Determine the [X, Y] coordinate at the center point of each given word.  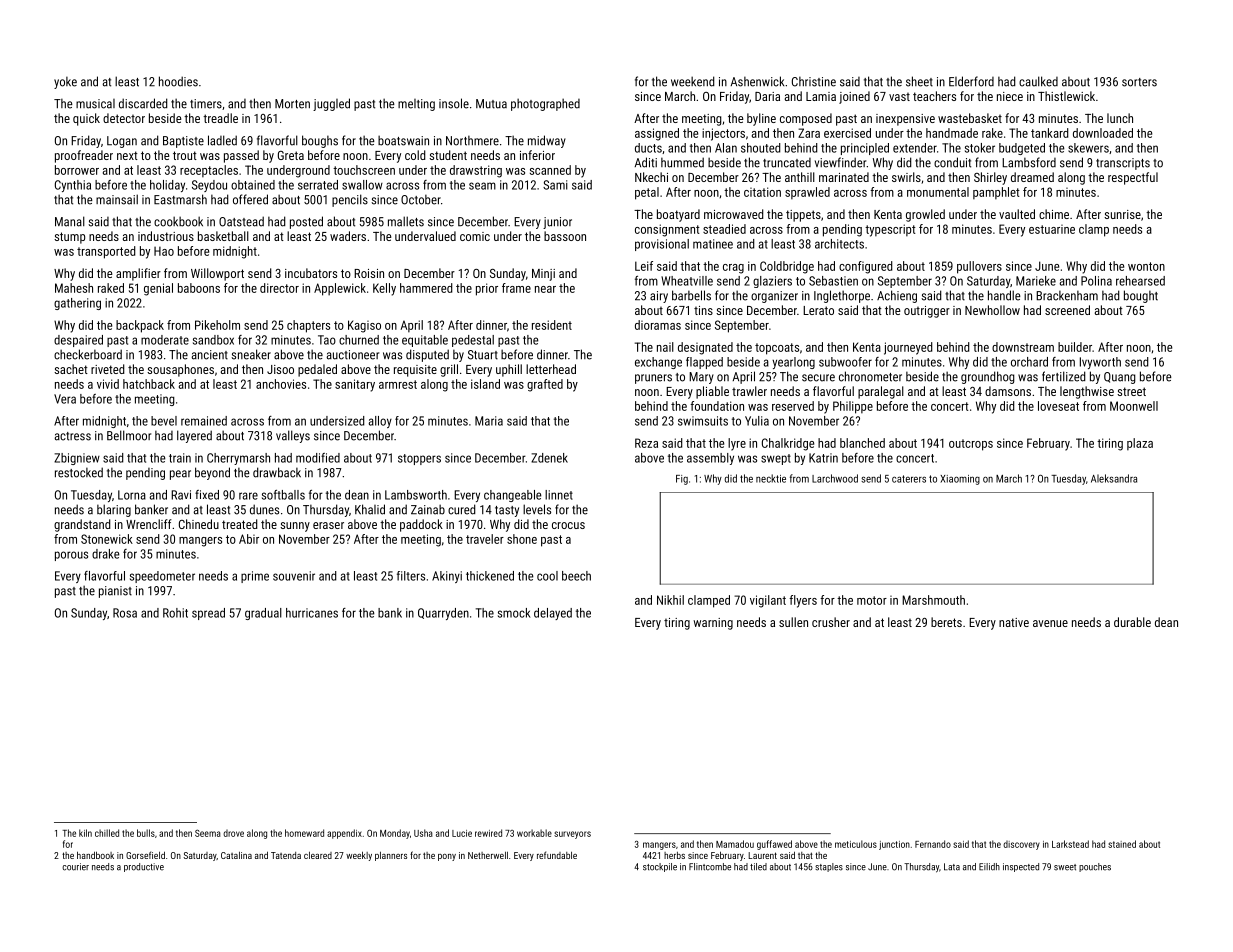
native [1014, 622]
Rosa [125, 613]
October [421, 199]
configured [866, 267]
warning [713, 624]
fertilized [1064, 376]
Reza [646, 443]
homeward [304, 833]
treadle [220, 118]
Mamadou [735, 844]
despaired [78, 341]
